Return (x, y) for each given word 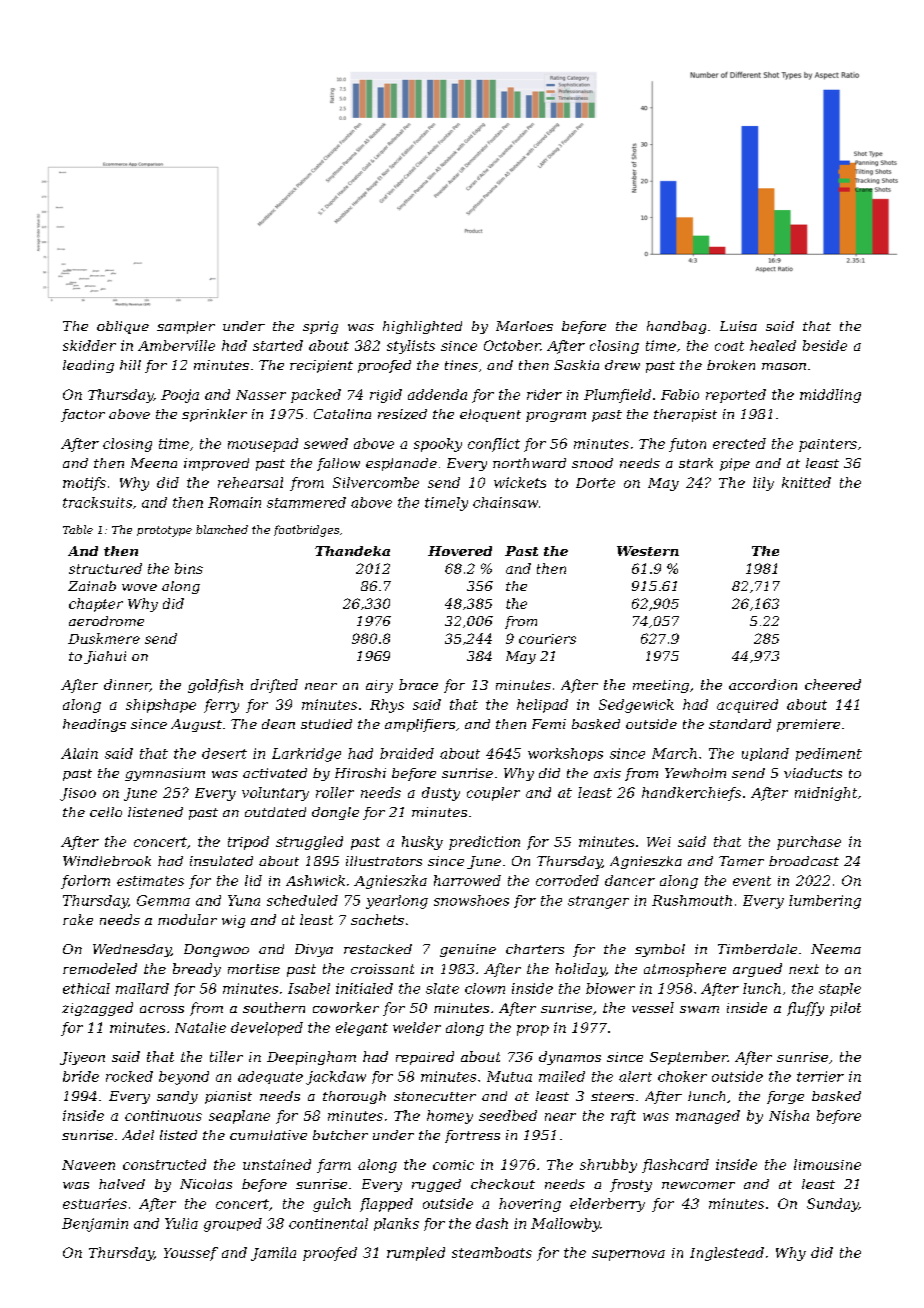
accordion (763, 684)
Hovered (460, 551)
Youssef (191, 1254)
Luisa (738, 326)
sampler (186, 327)
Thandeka (352, 551)
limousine (827, 1164)
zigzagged (97, 1009)
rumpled (416, 1254)
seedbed (508, 1115)
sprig (320, 327)
